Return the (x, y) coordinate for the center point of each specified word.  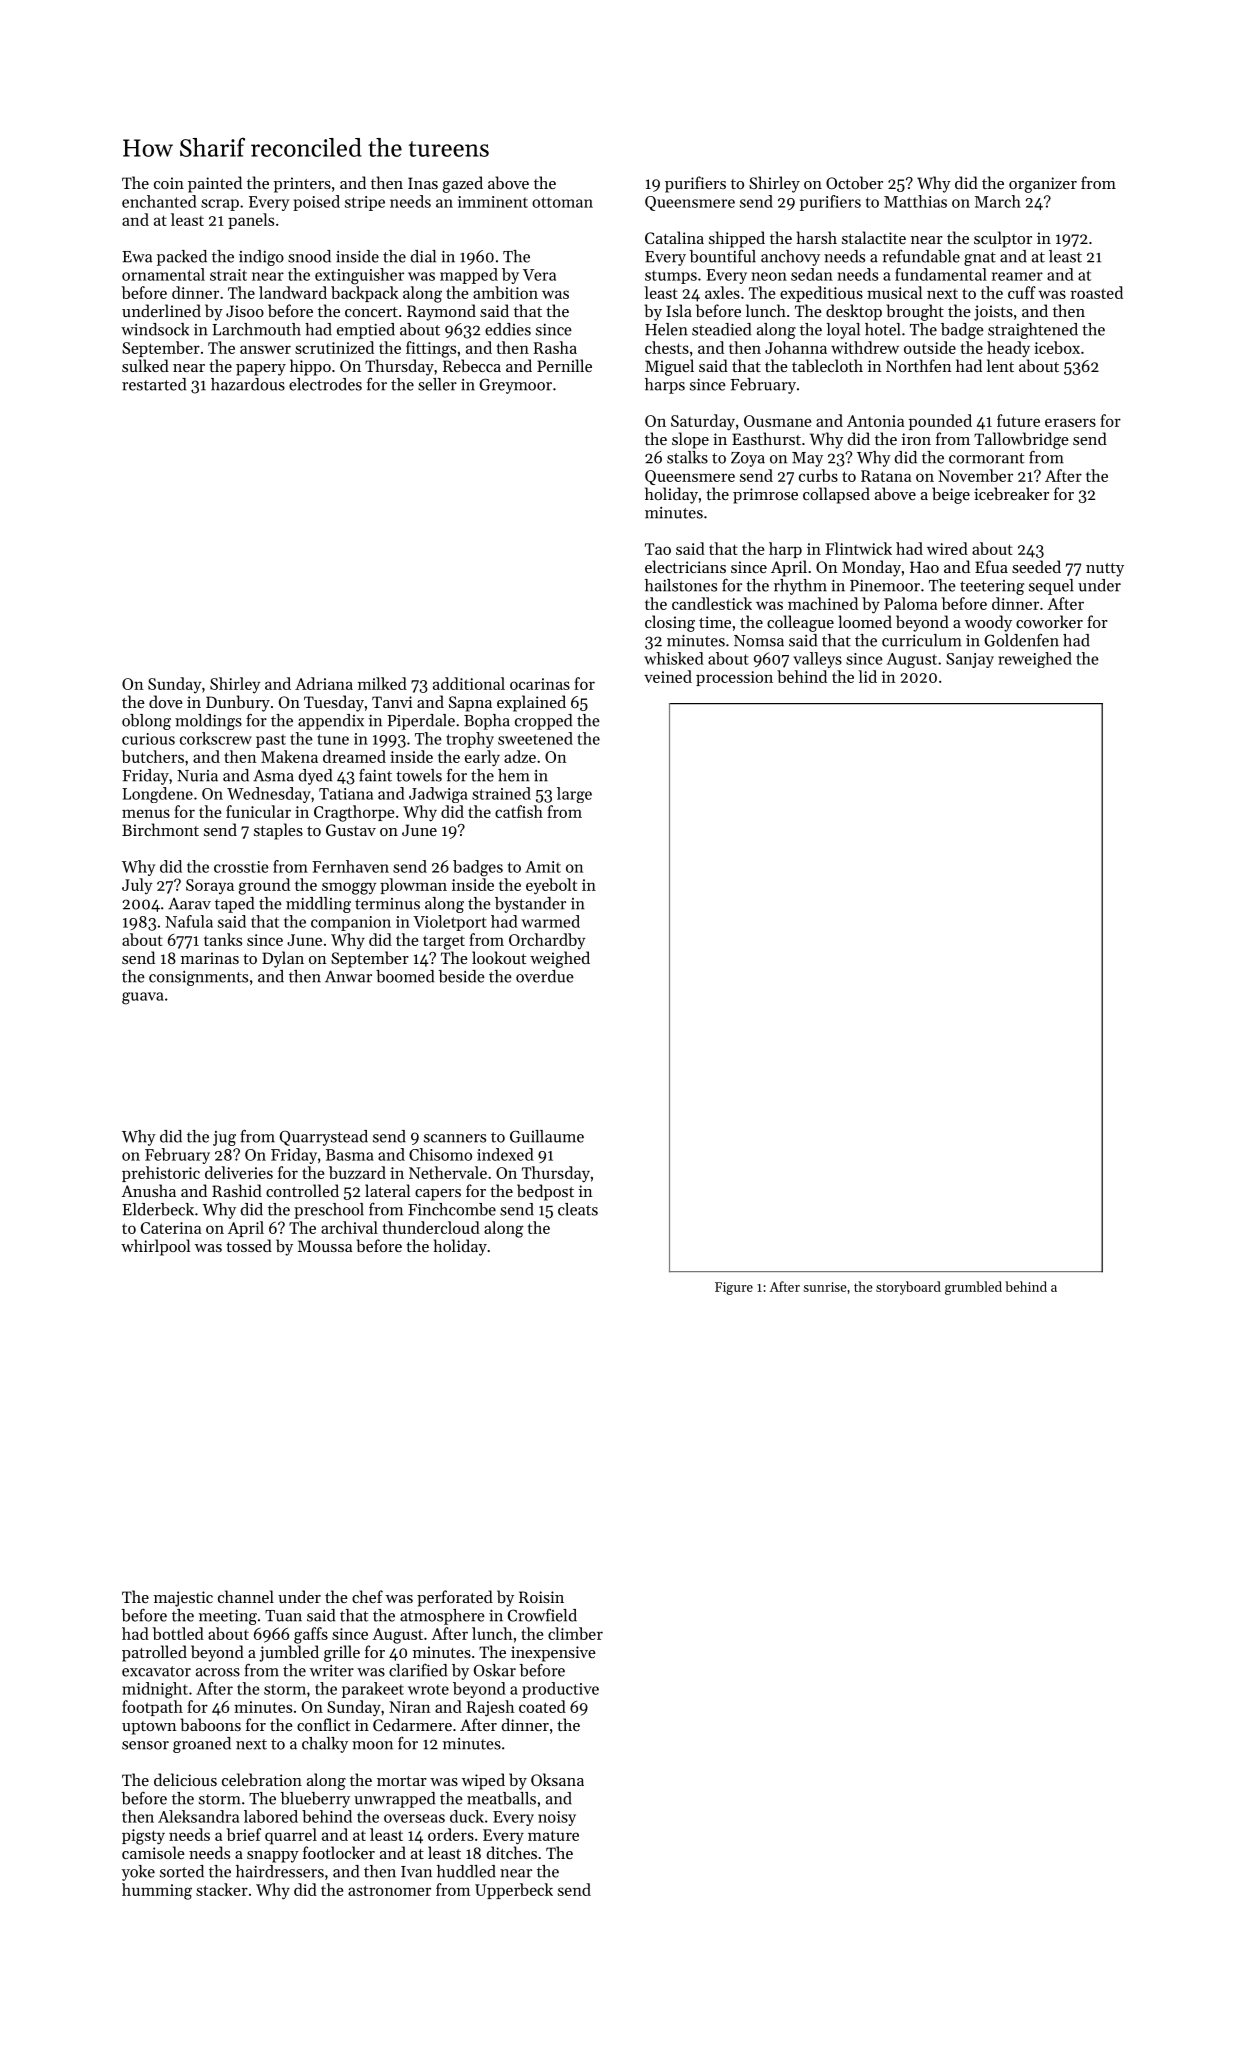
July (137, 886)
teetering (992, 587)
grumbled (973, 1288)
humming (157, 1891)
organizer (1043, 185)
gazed (462, 184)
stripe (365, 203)
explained (531, 703)
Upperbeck (514, 1891)
